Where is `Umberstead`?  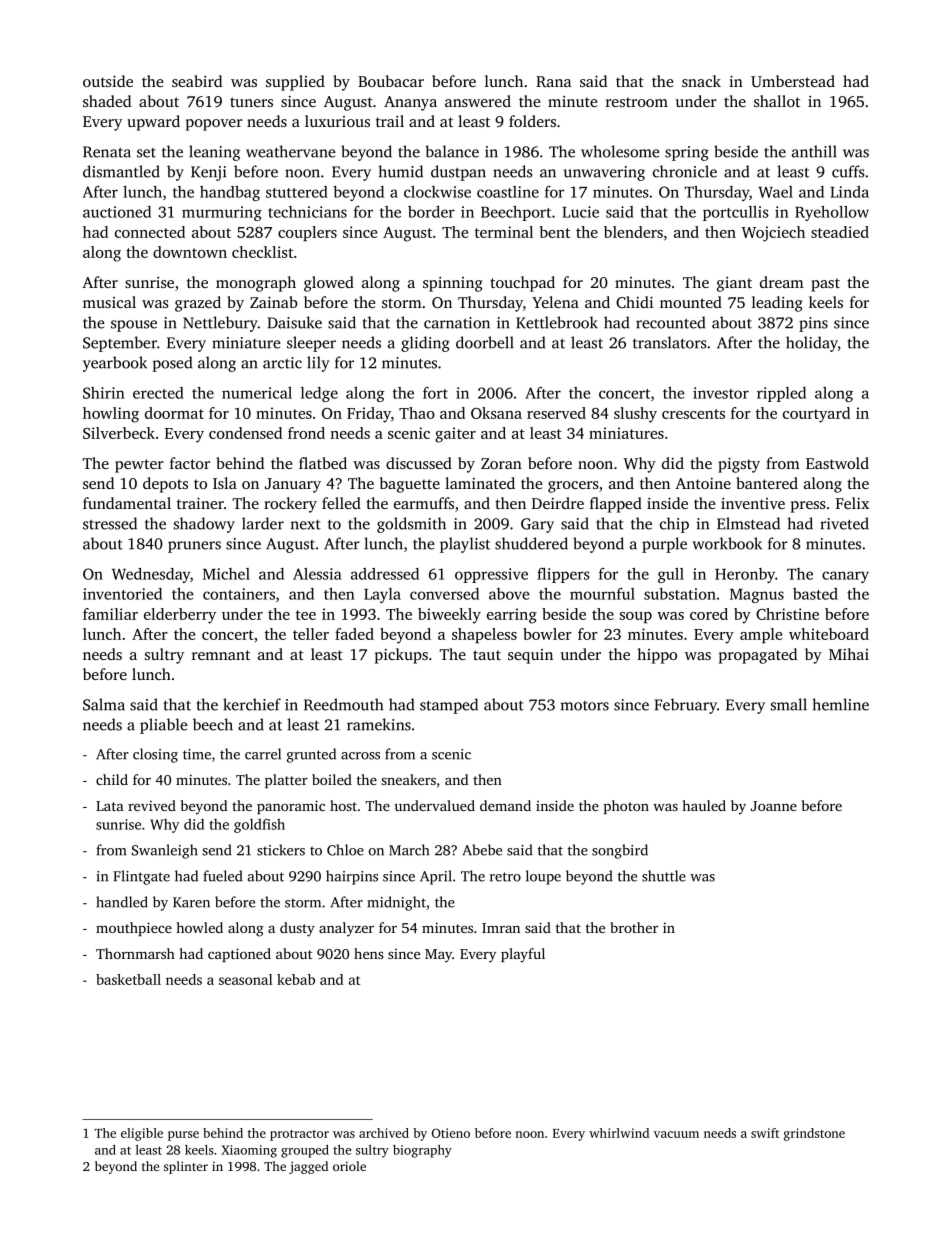
Umberstead is located at coordinates (793, 81).
